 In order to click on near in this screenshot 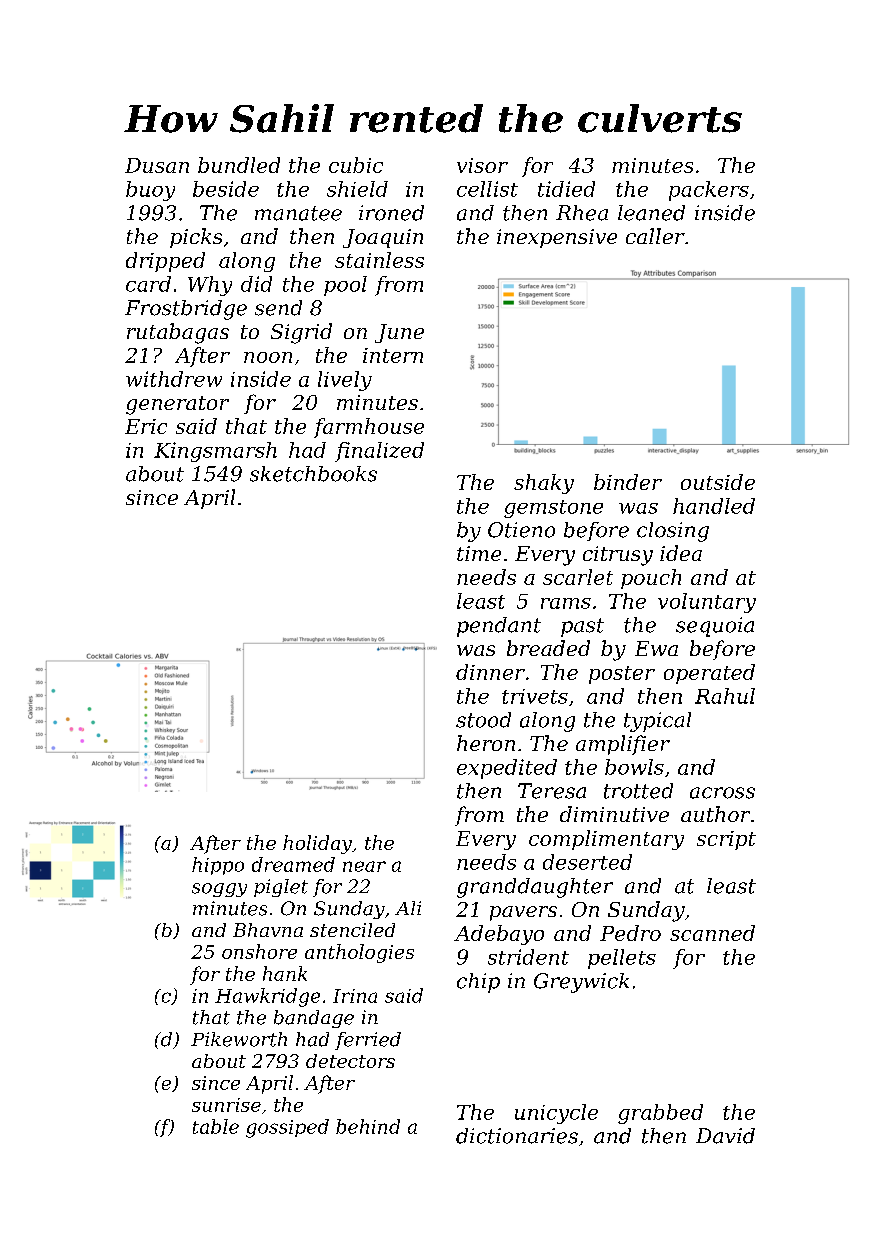, I will do `click(364, 866)`.
